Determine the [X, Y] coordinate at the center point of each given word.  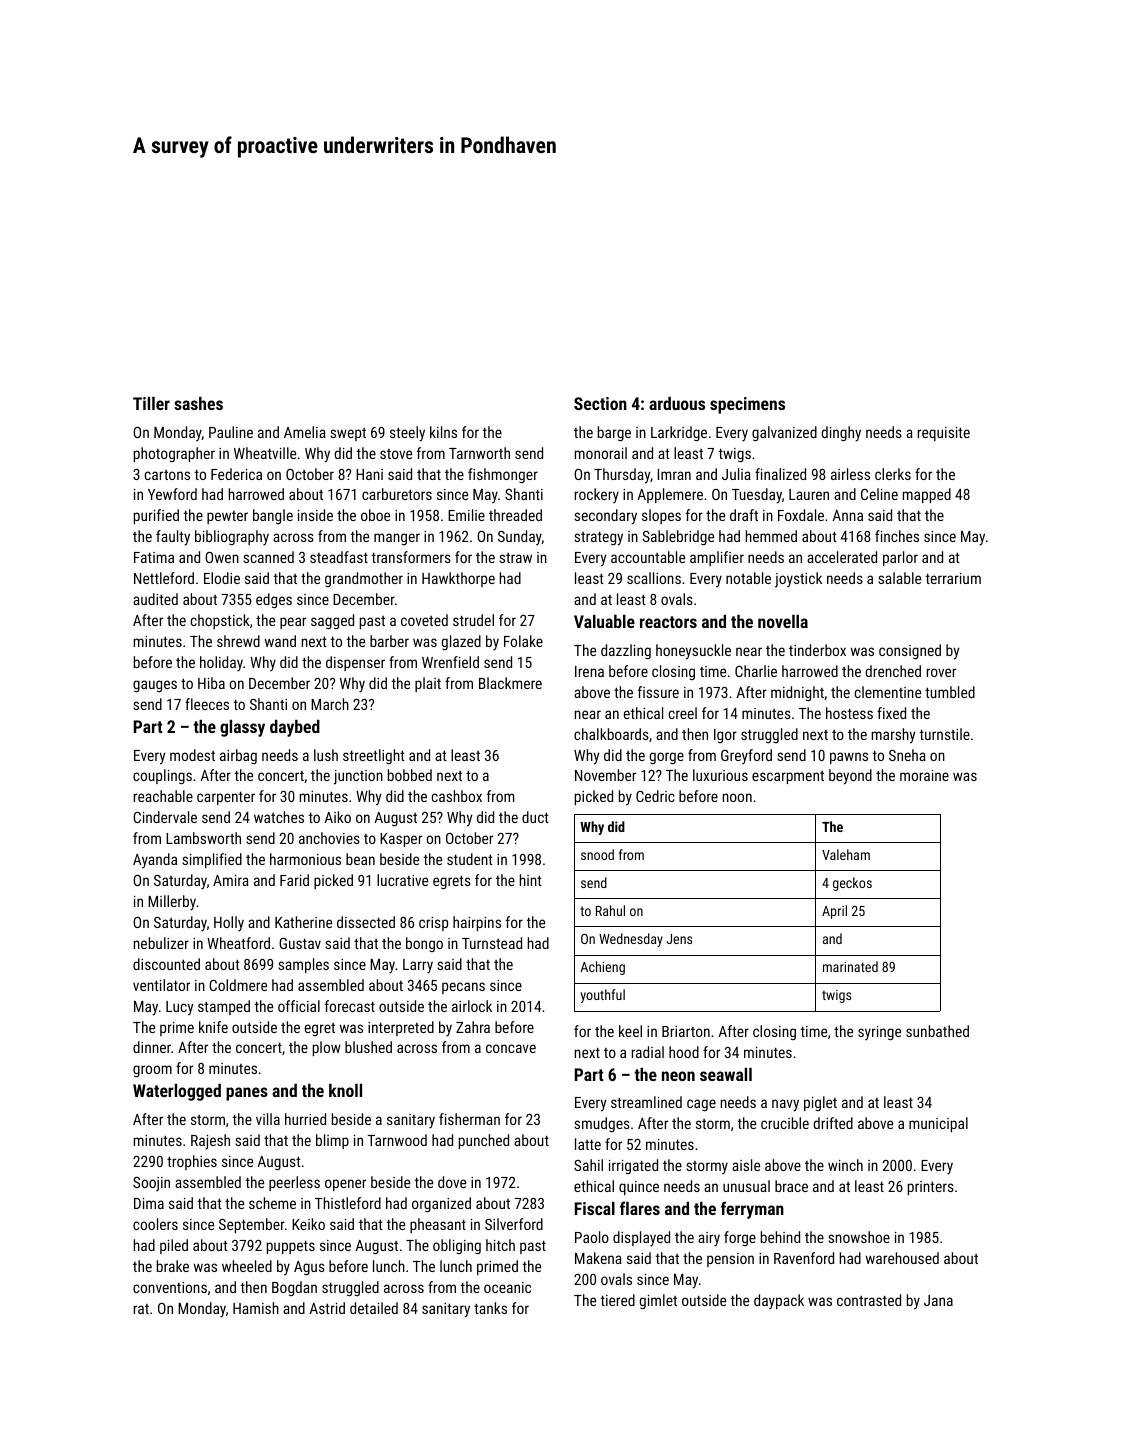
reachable [163, 796]
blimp [332, 1141]
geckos [852, 884]
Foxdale [801, 515]
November [605, 775]
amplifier [717, 558]
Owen [222, 557]
